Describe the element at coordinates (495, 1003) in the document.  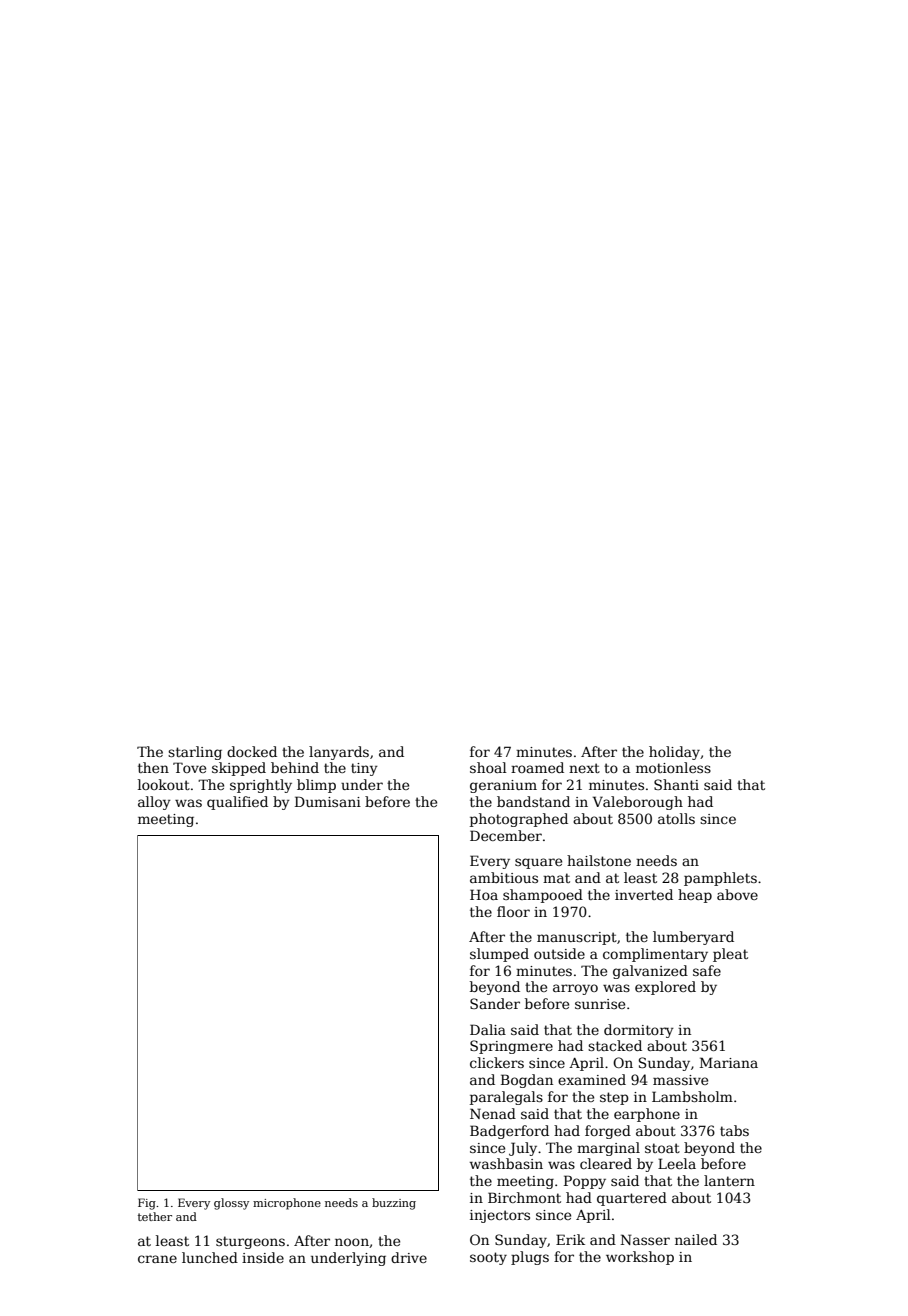
I see `Sander` at that location.
